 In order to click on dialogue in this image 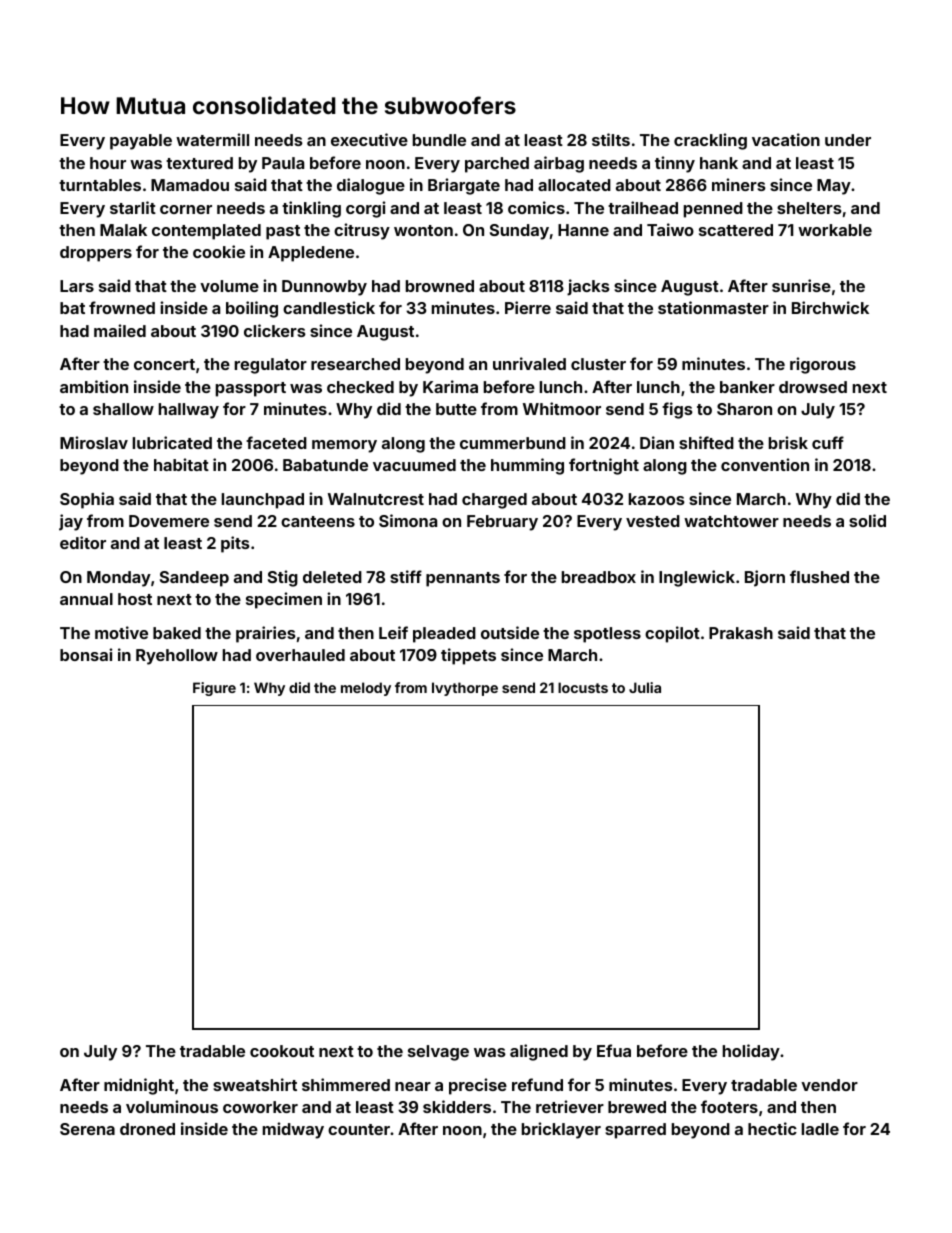, I will do `click(371, 186)`.
